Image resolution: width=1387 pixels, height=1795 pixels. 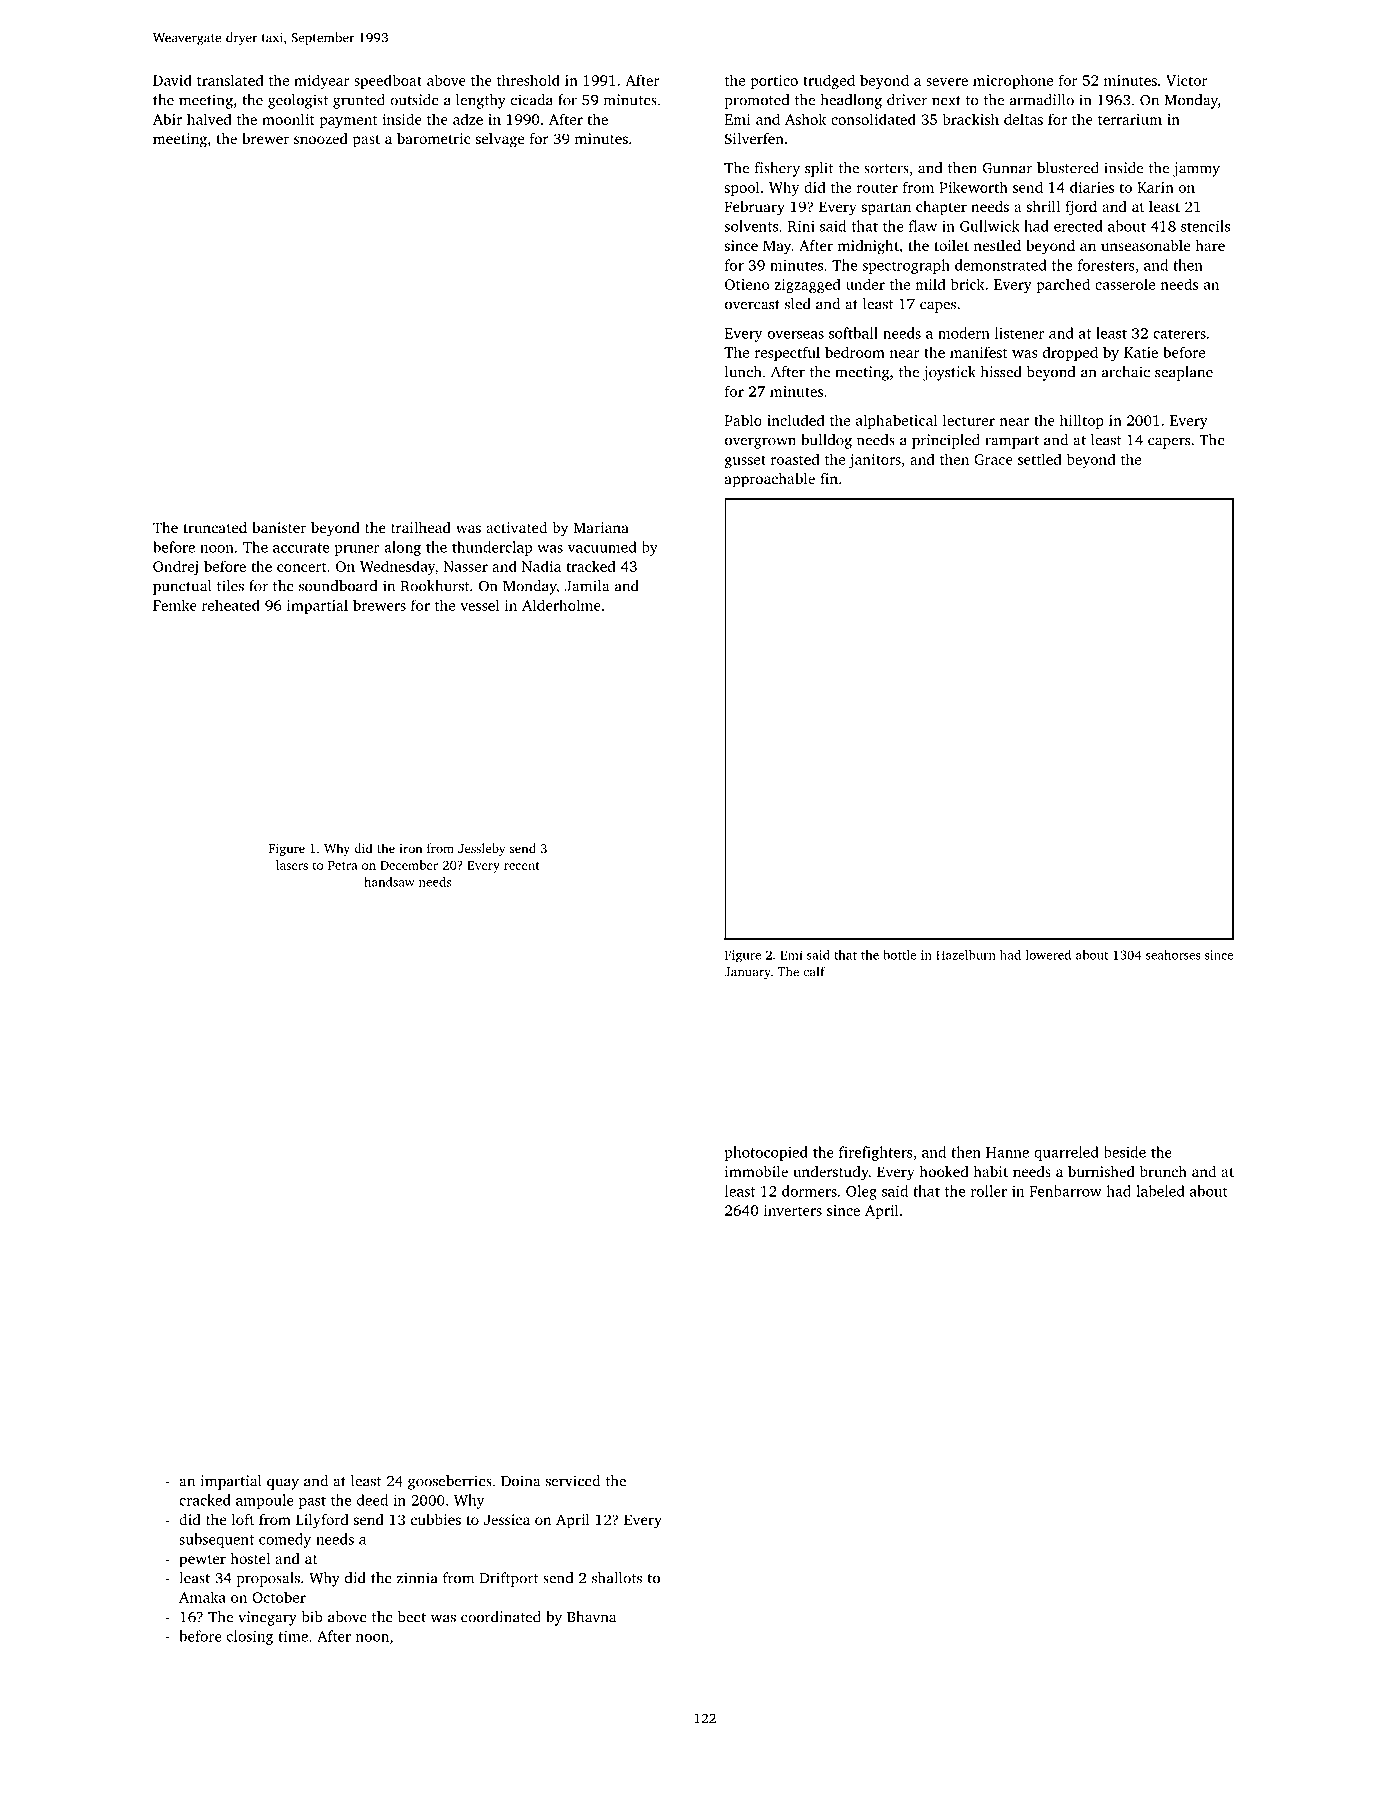 I want to click on seaplane, so click(x=1184, y=373).
